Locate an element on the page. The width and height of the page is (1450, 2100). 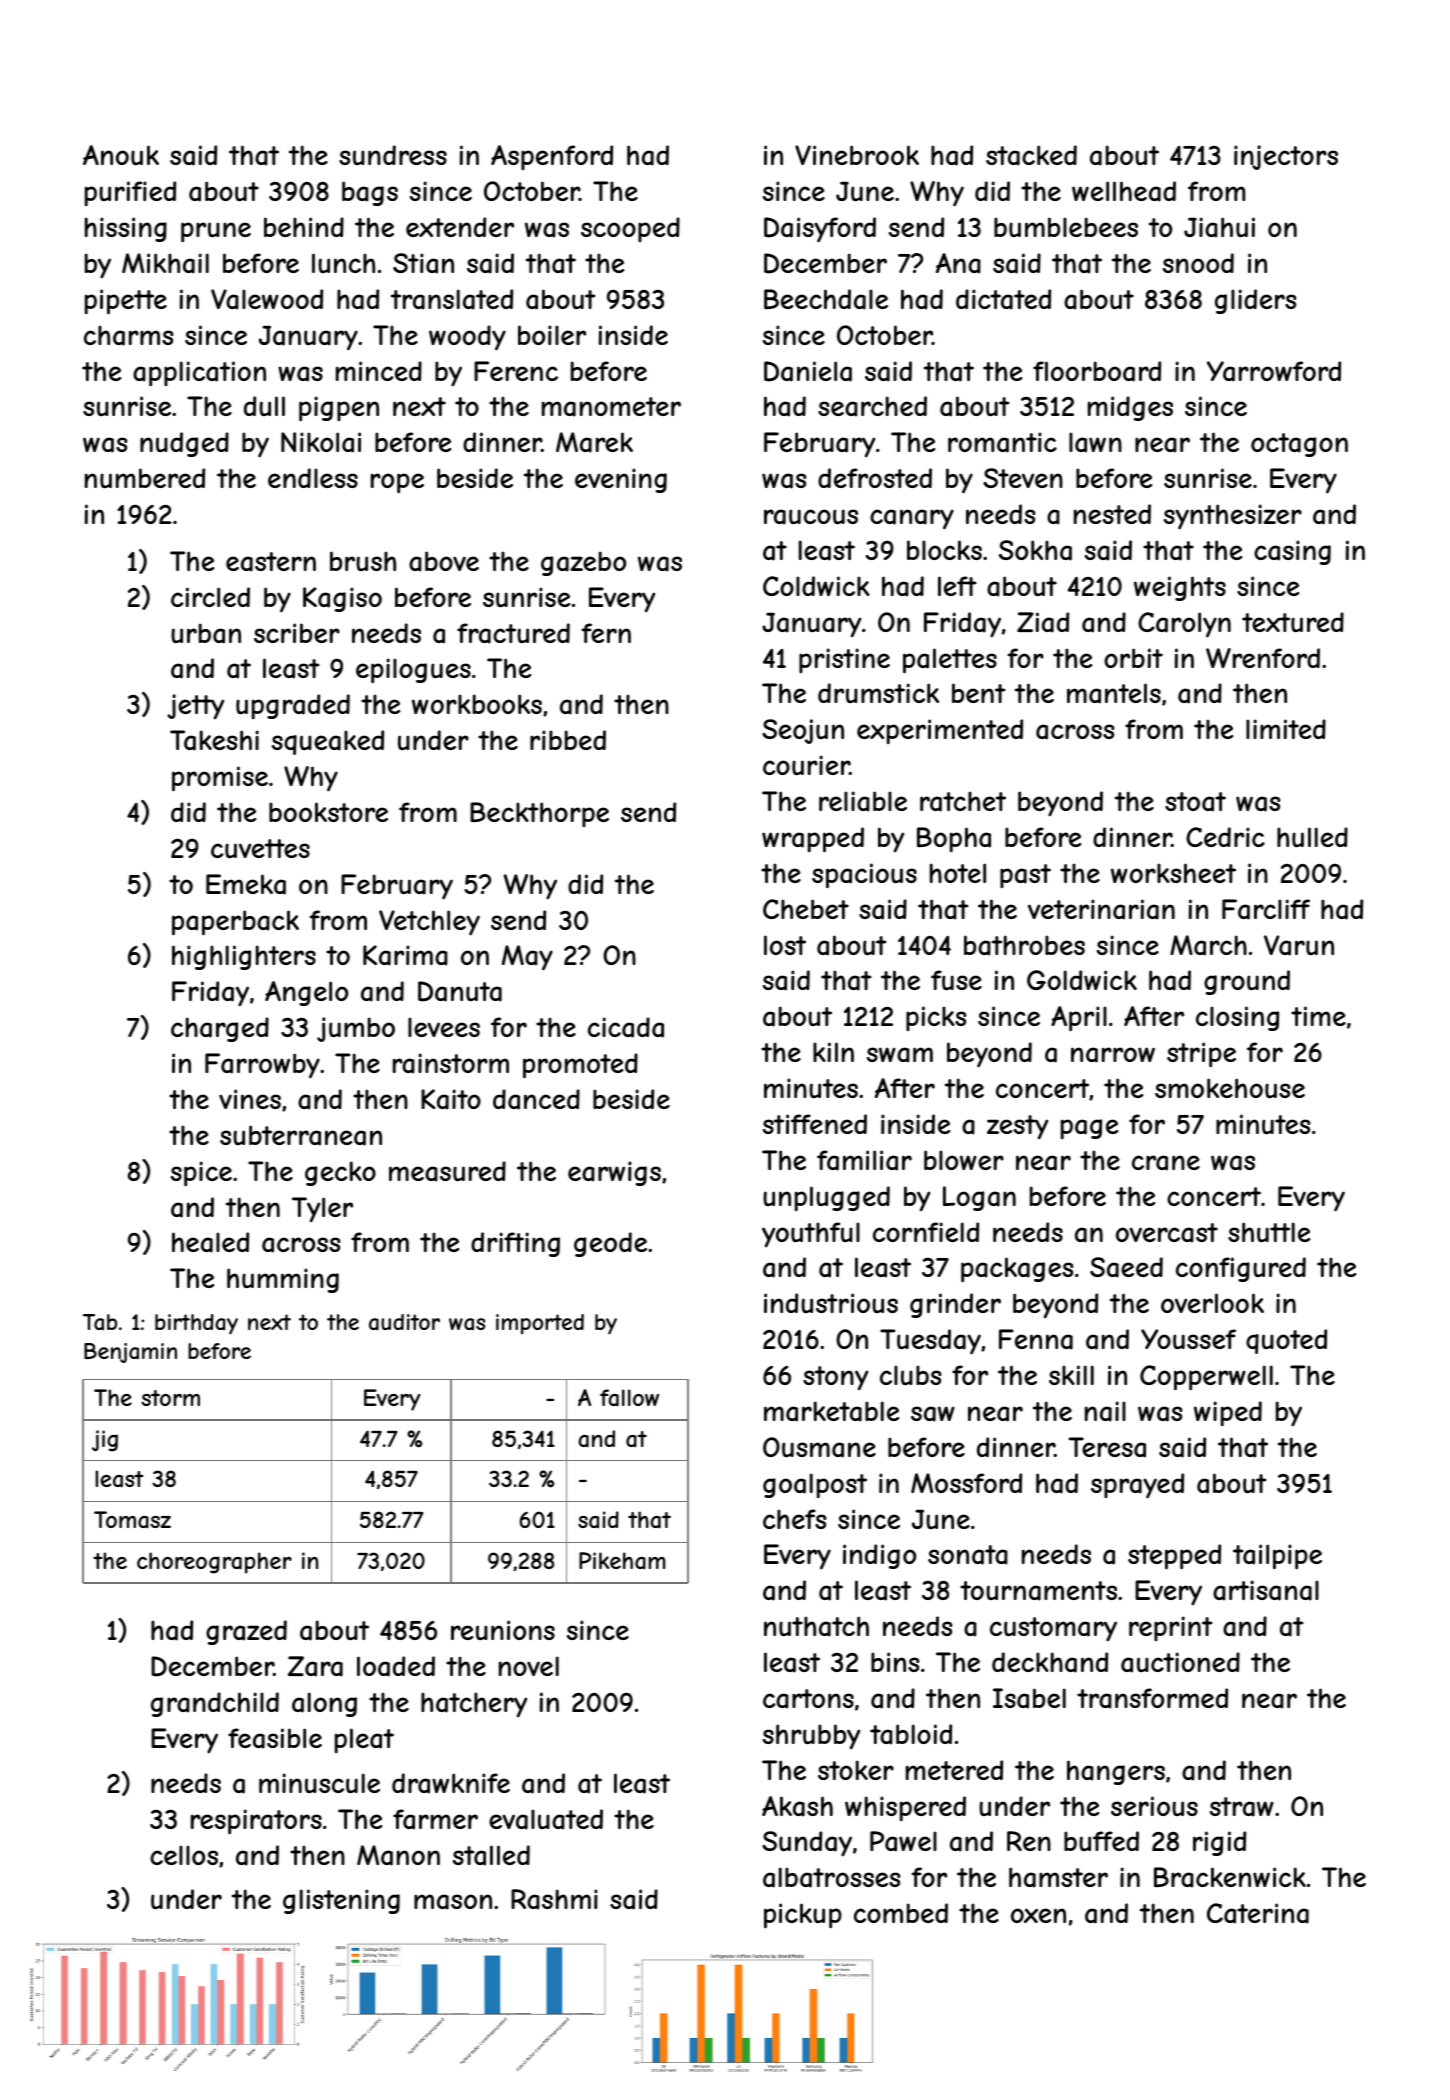
Pikeham is located at coordinates (622, 1561).
